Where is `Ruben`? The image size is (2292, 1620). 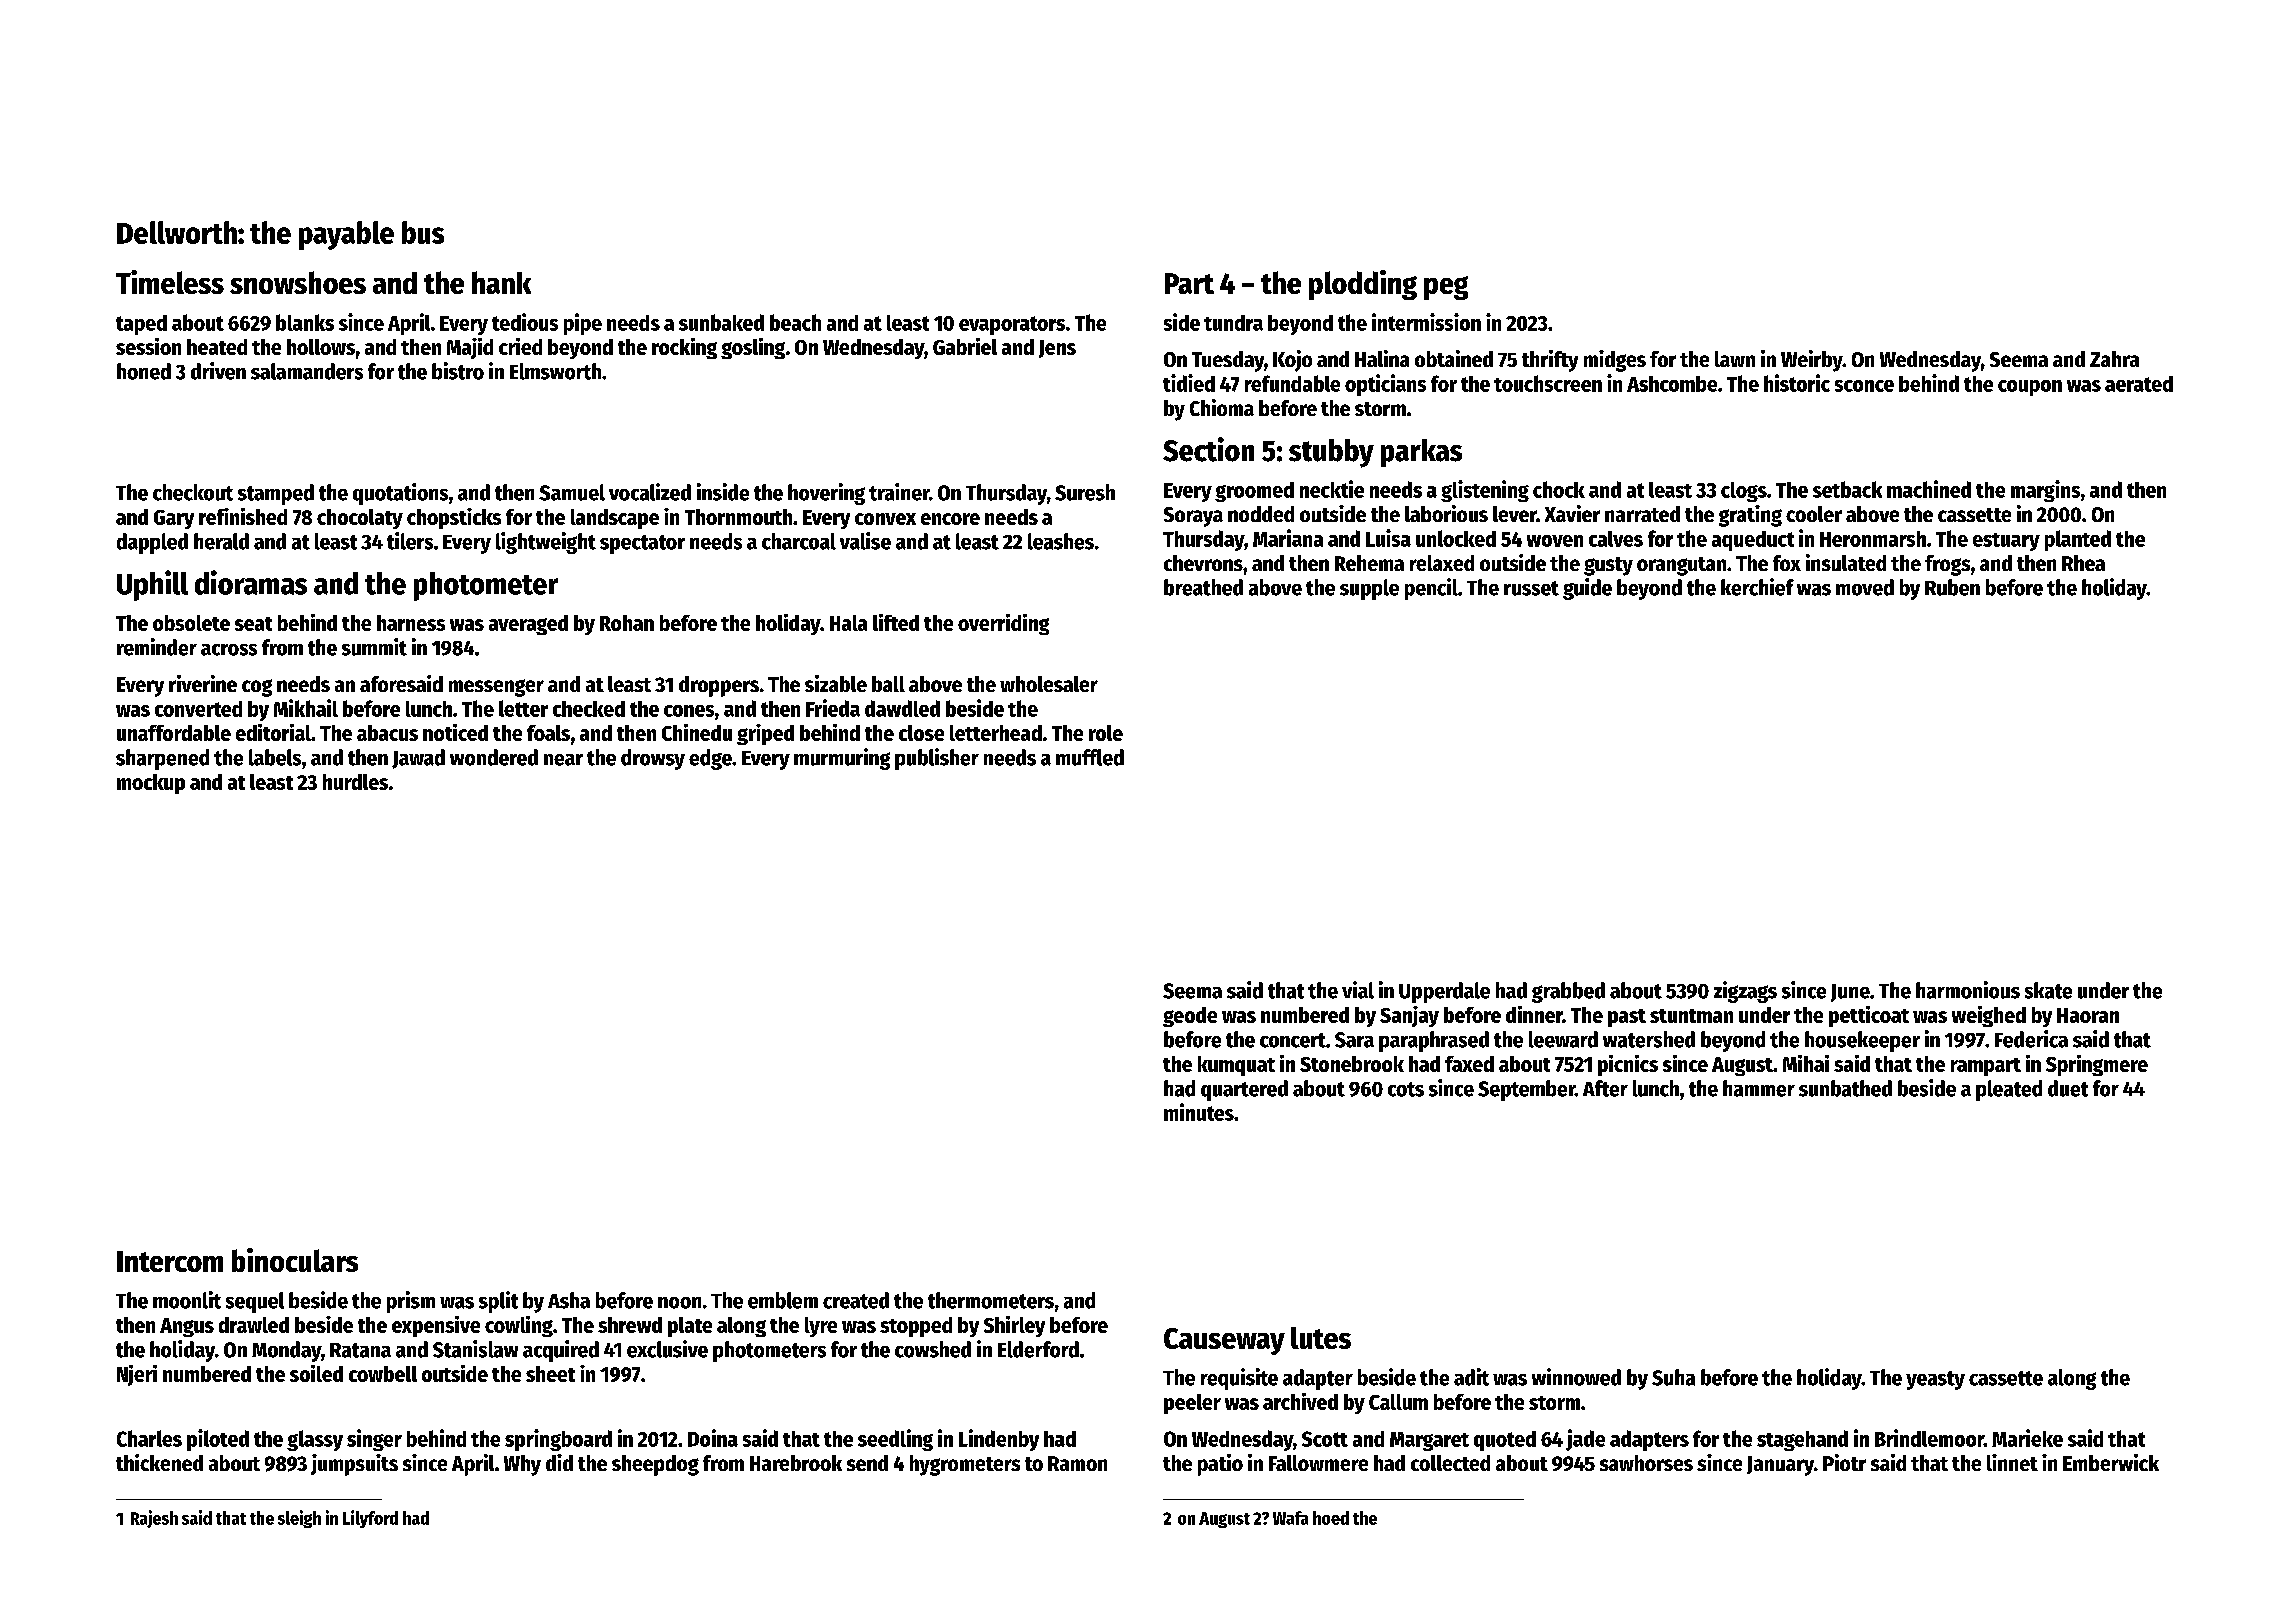
Ruben is located at coordinates (1952, 587).
